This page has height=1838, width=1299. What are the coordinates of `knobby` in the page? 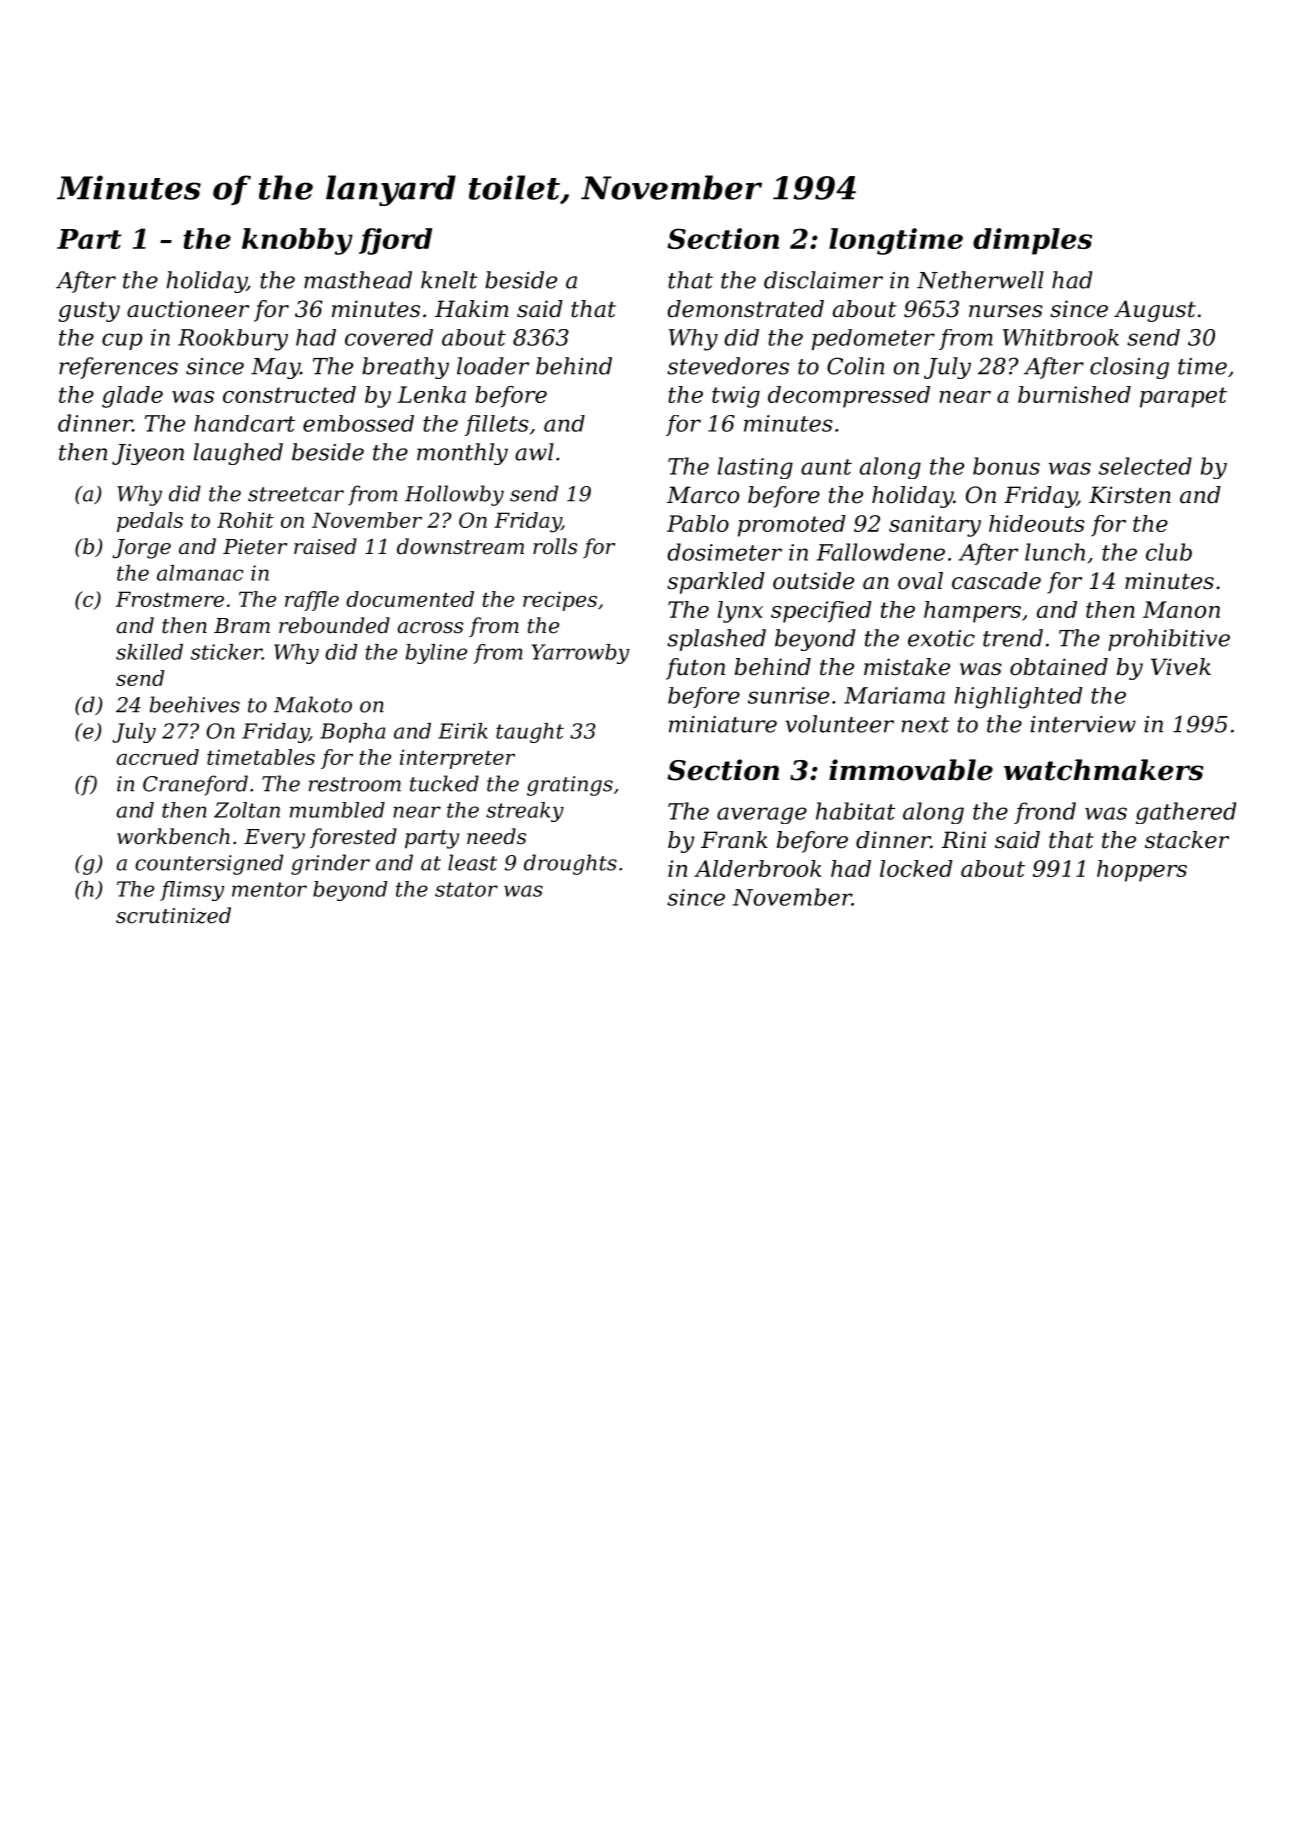 It's located at (297, 241).
